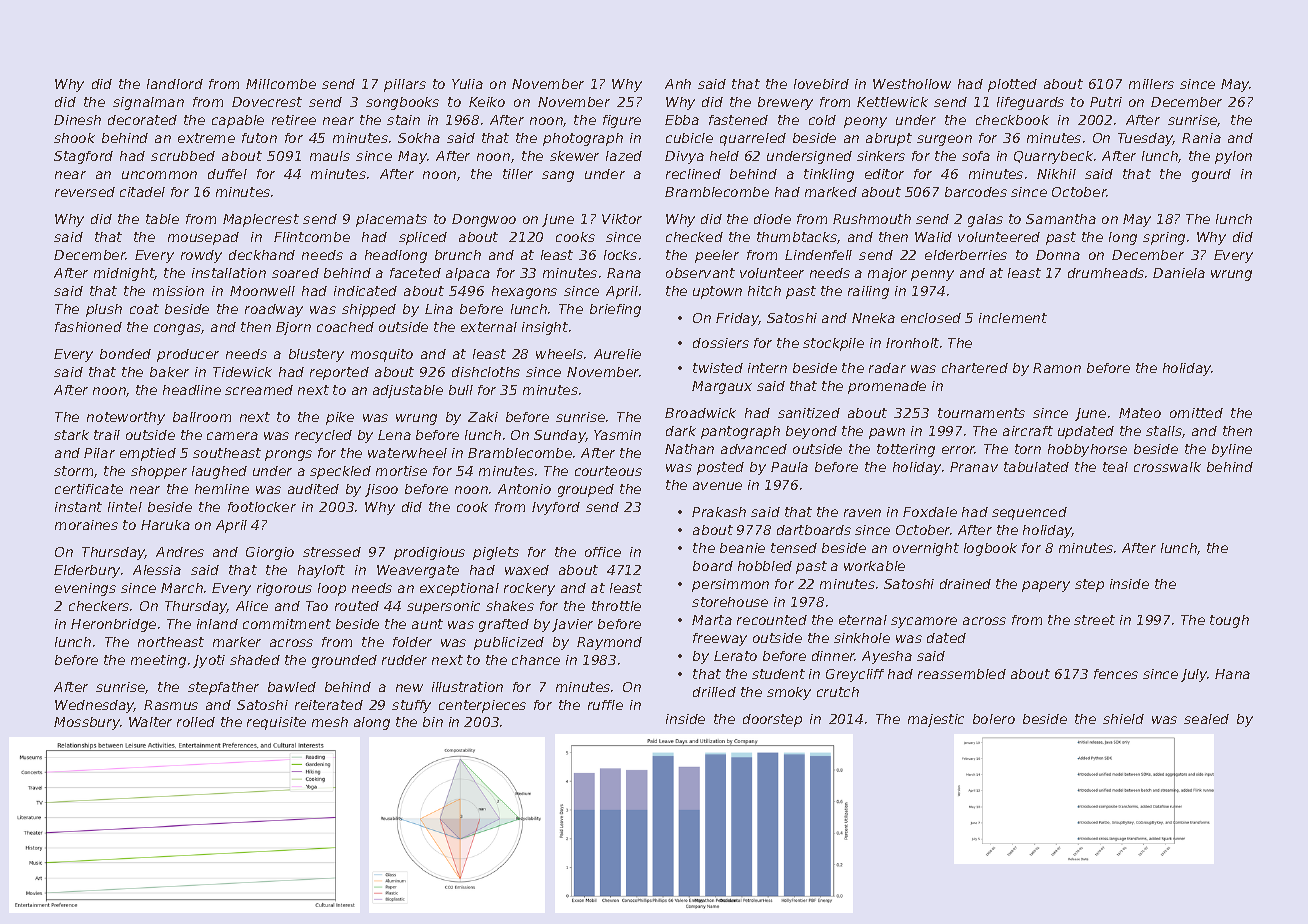 Image resolution: width=1308 pixels, height=924 pixels. What do you see at coordinates (1179, 273) in the document?
I see `Daniela` at bounding box center [1179, 273].
